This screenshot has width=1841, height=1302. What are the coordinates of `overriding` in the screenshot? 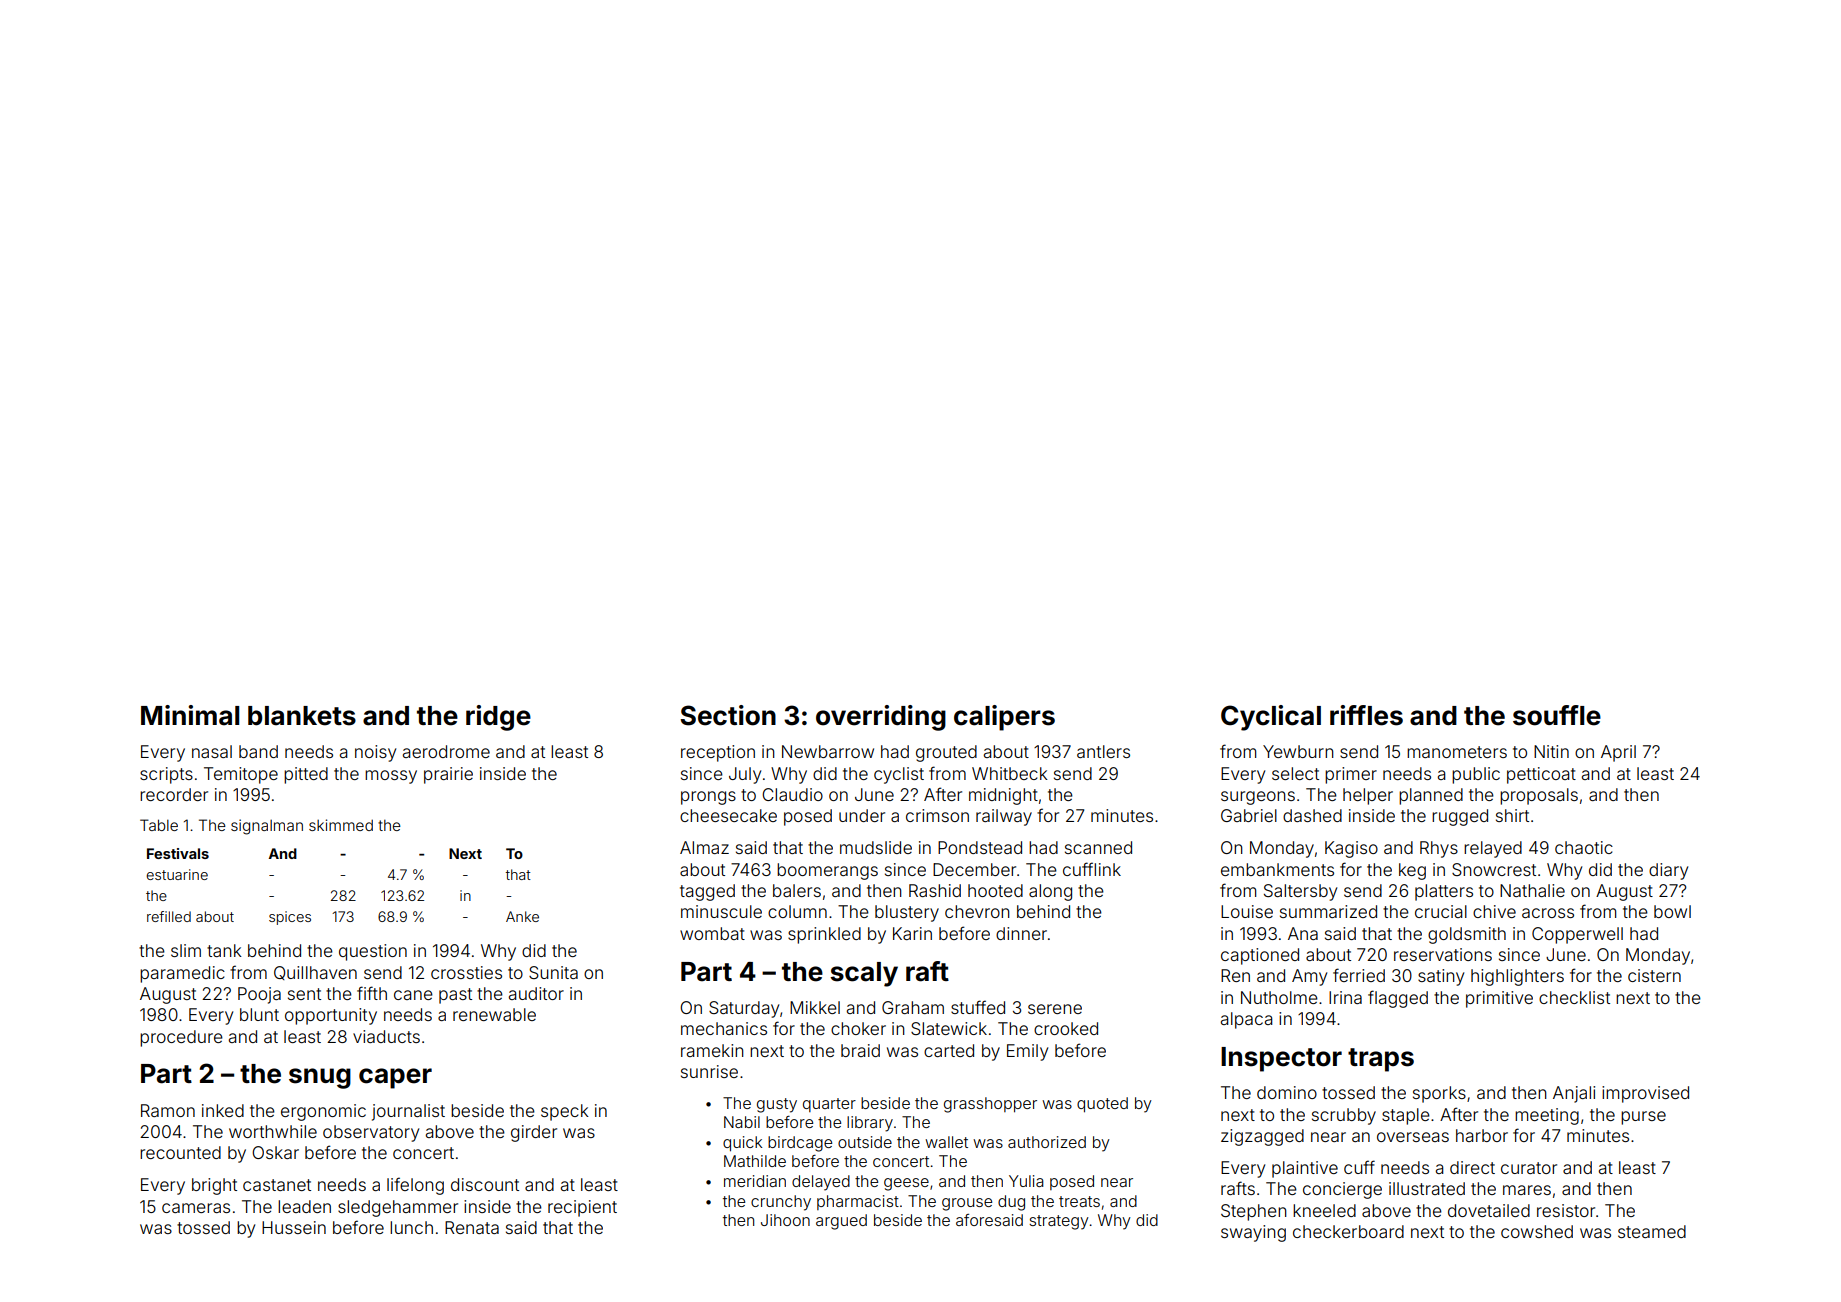 It's located at (881, 718).
